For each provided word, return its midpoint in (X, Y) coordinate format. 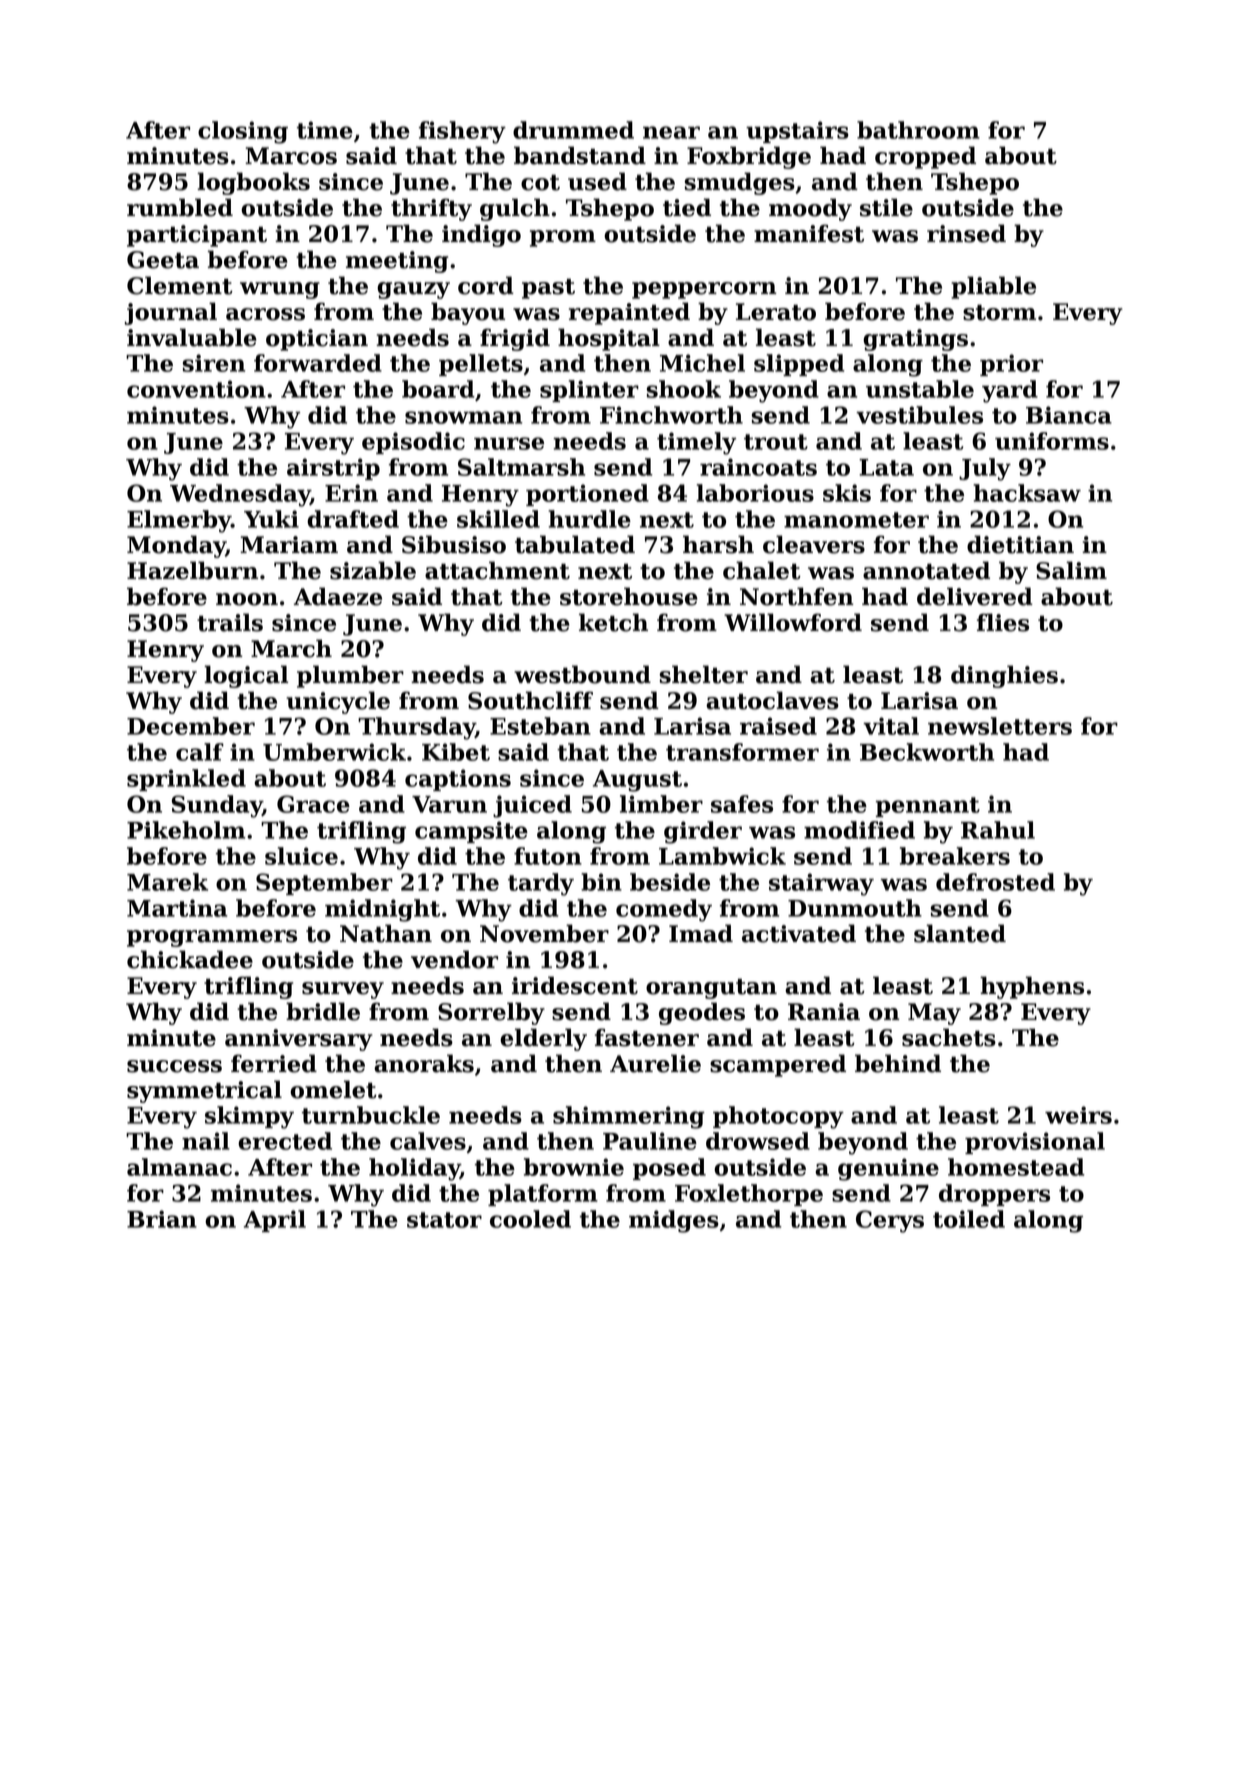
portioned (587, 495)
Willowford (793, 622)
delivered (975, 596)
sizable (373, 570)
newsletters (1000, 726)
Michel (702, 363)
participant (197, 236)
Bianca (1069, 415)
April (275, 1221)
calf (200, 752)
